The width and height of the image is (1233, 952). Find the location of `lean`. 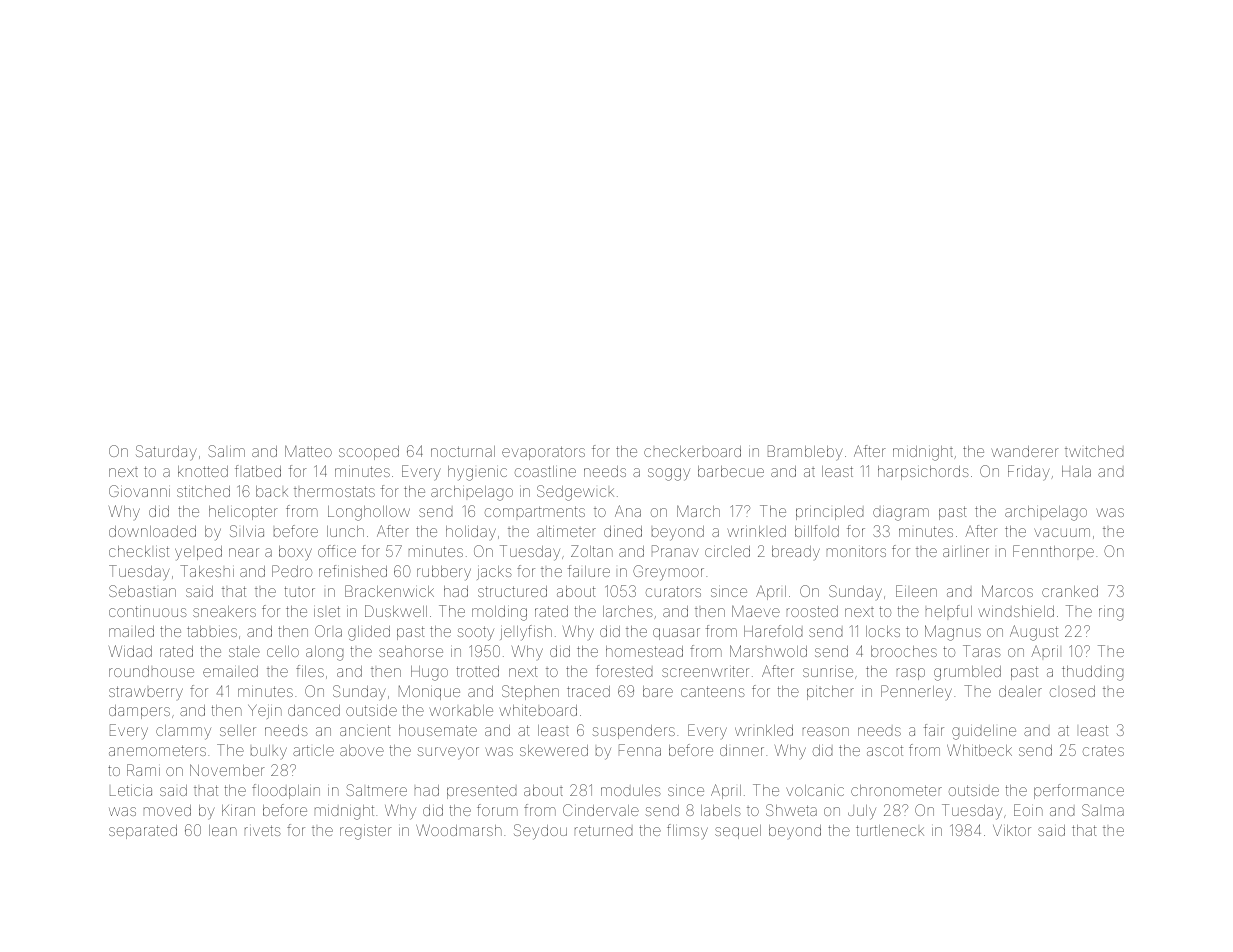

lean is located at coordinates (223, 830).
